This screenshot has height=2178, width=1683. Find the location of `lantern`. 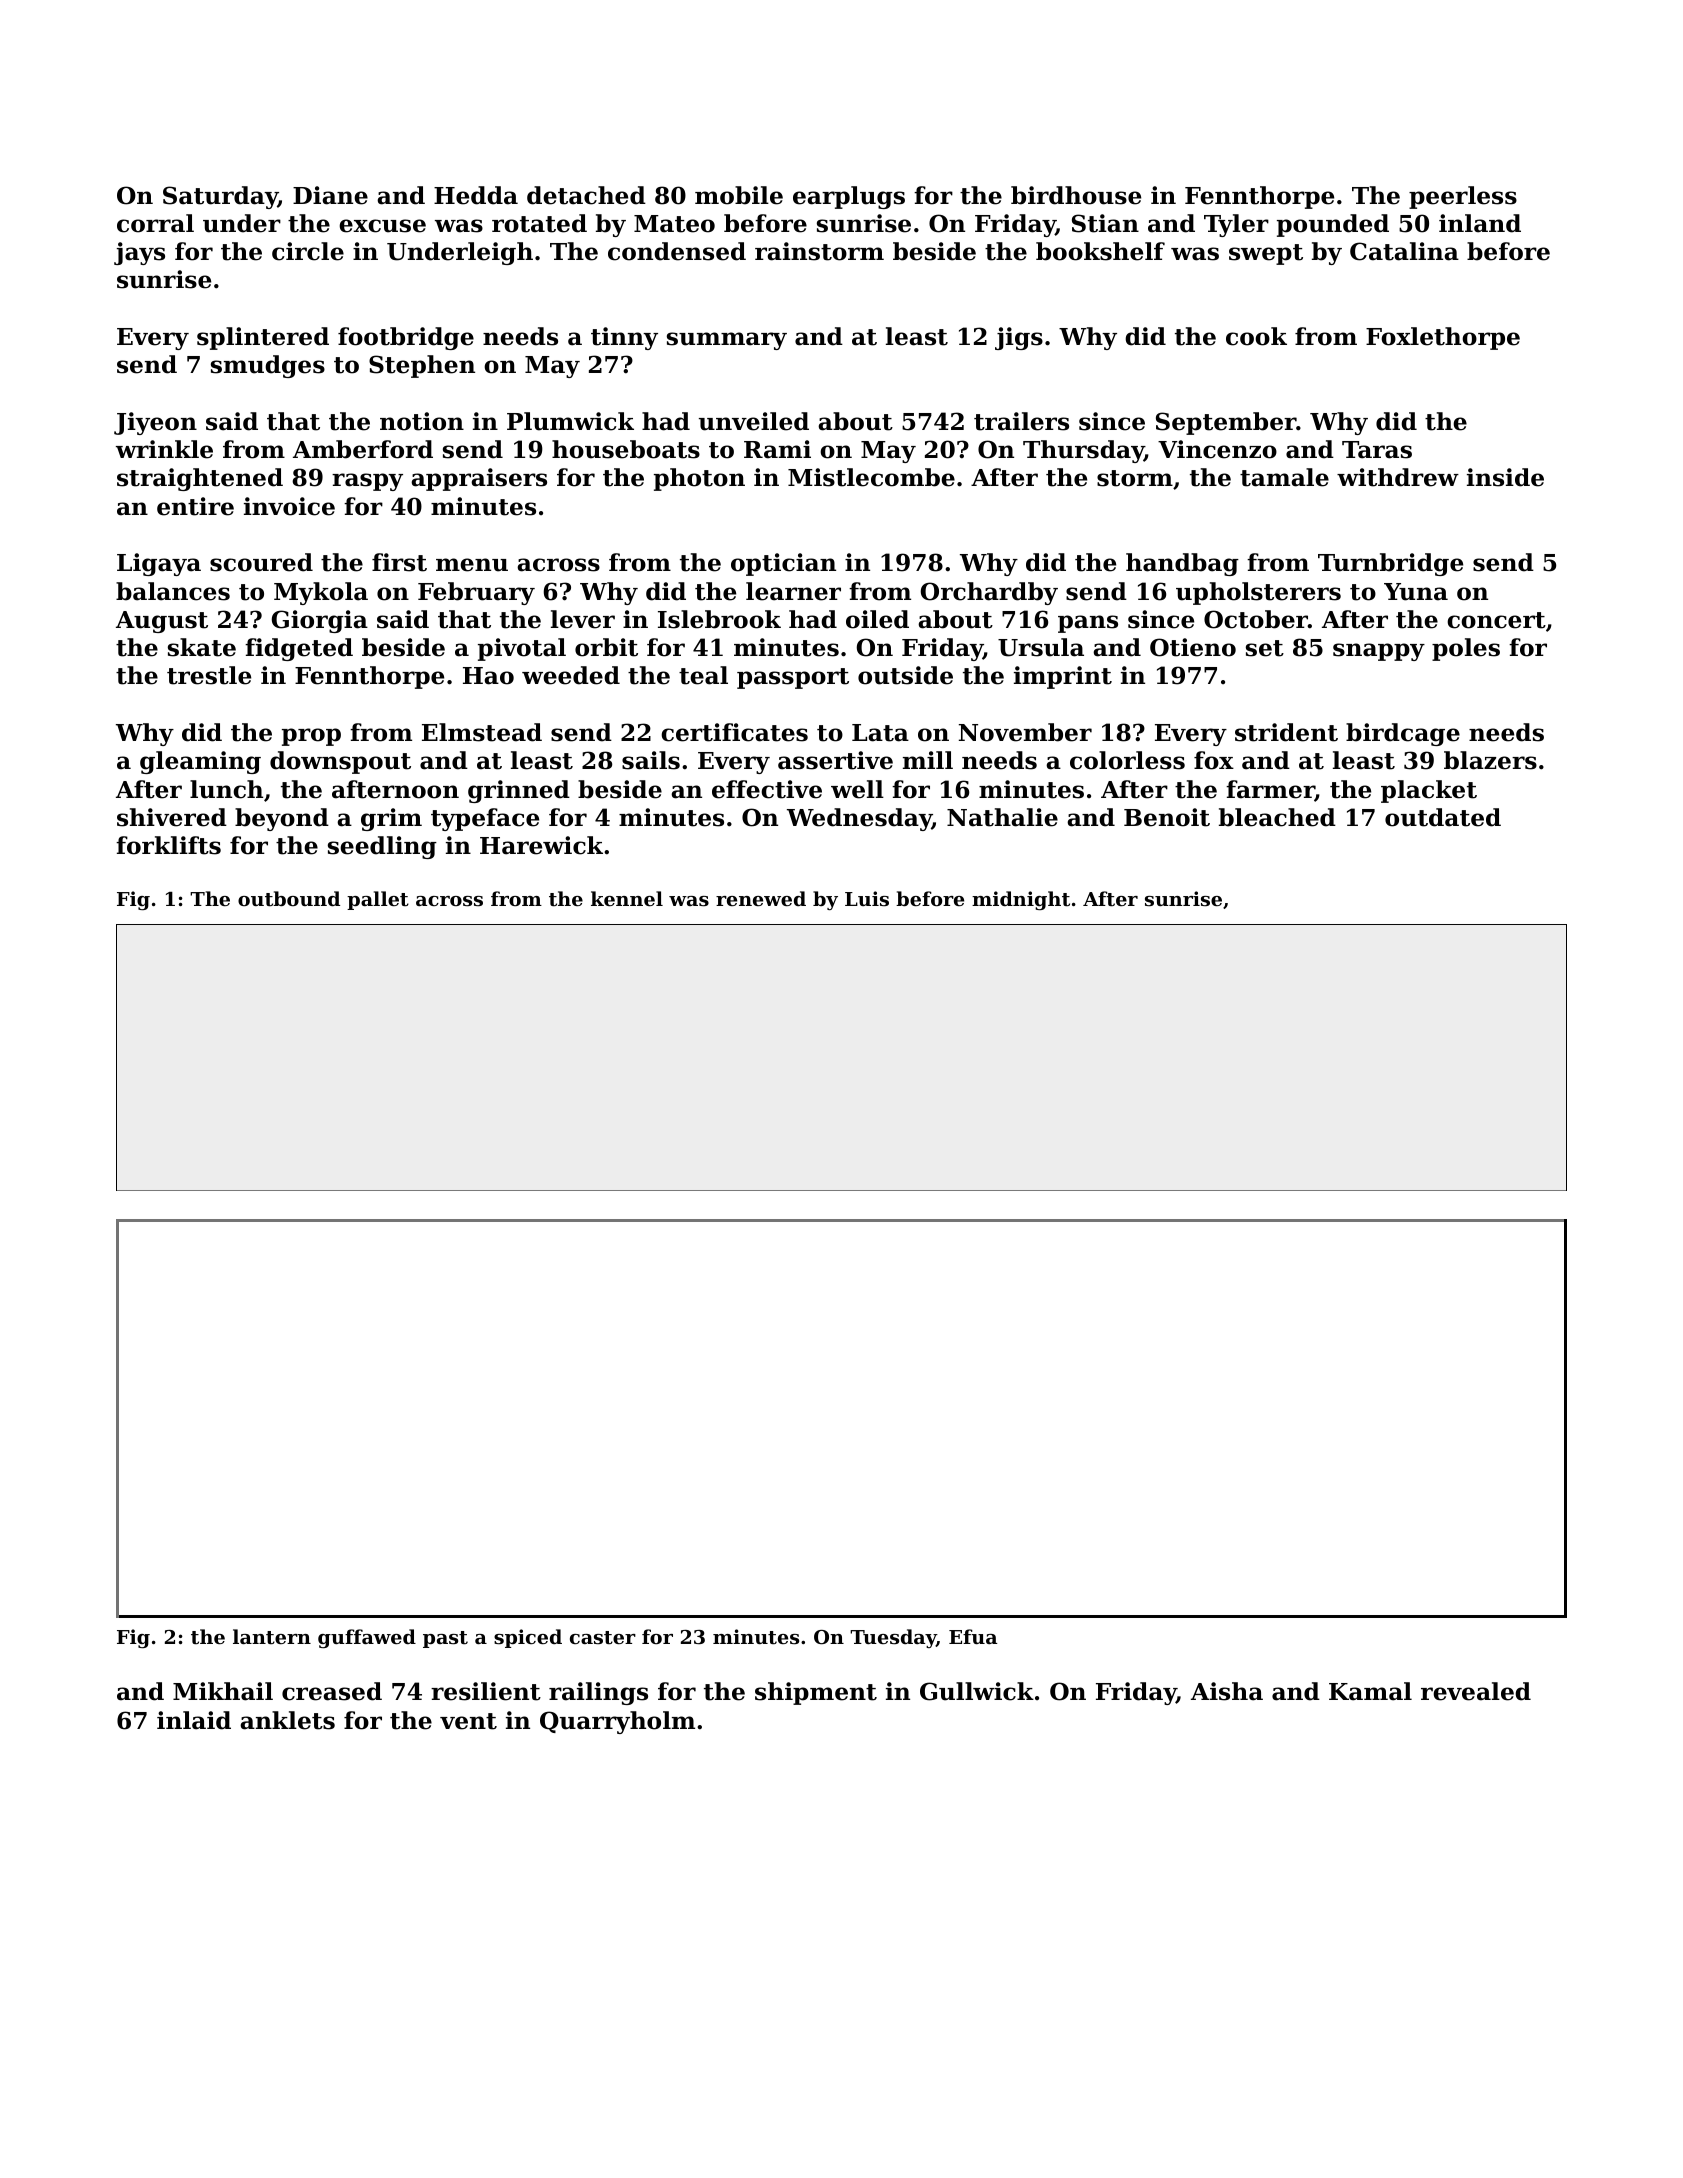

lantern is located at coordinates (272, 1637).
